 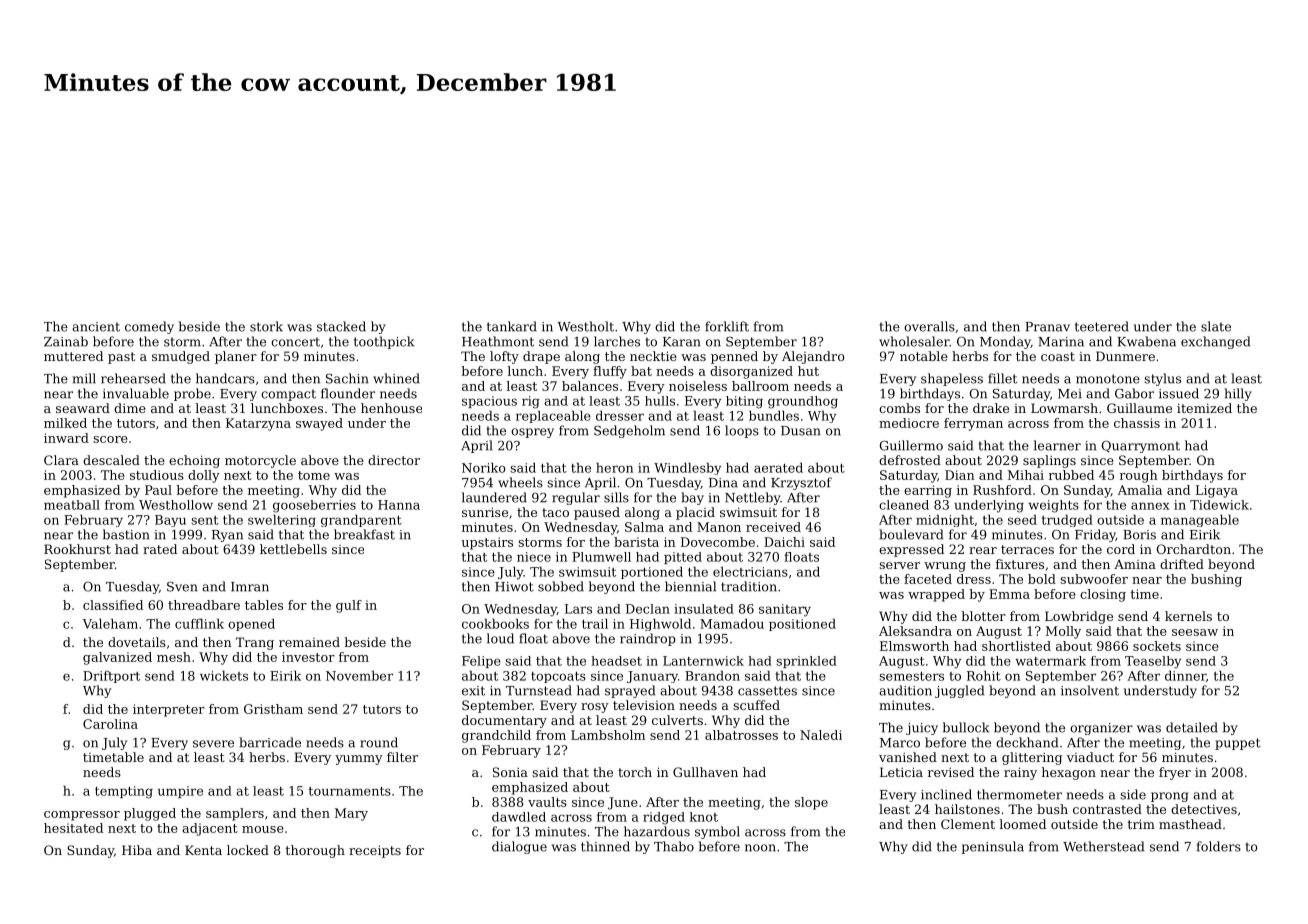 I want to click on Sachin, so click(x=347, y=378).
